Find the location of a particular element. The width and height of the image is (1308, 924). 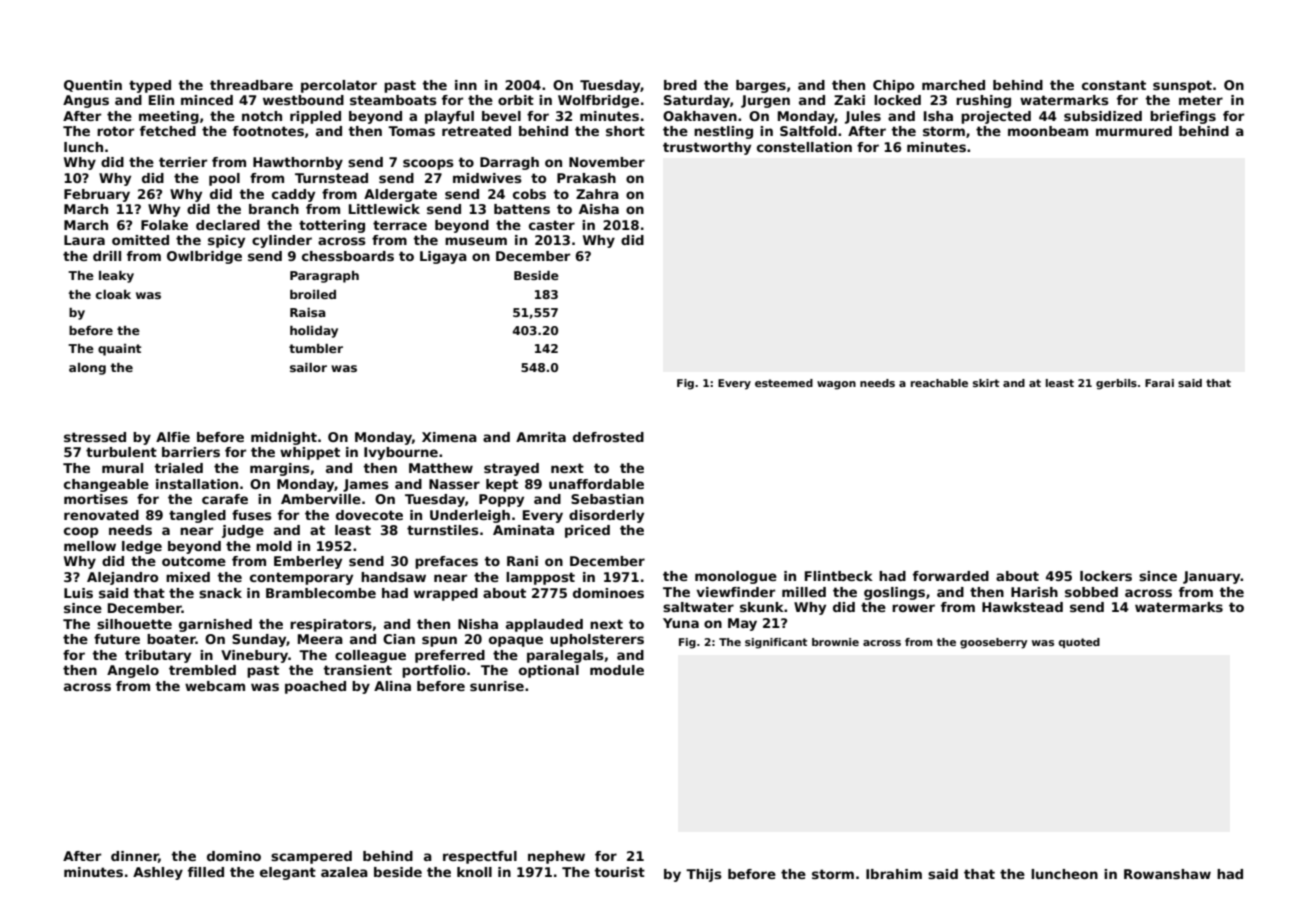

constant is located at coordinates (1114, 85).
